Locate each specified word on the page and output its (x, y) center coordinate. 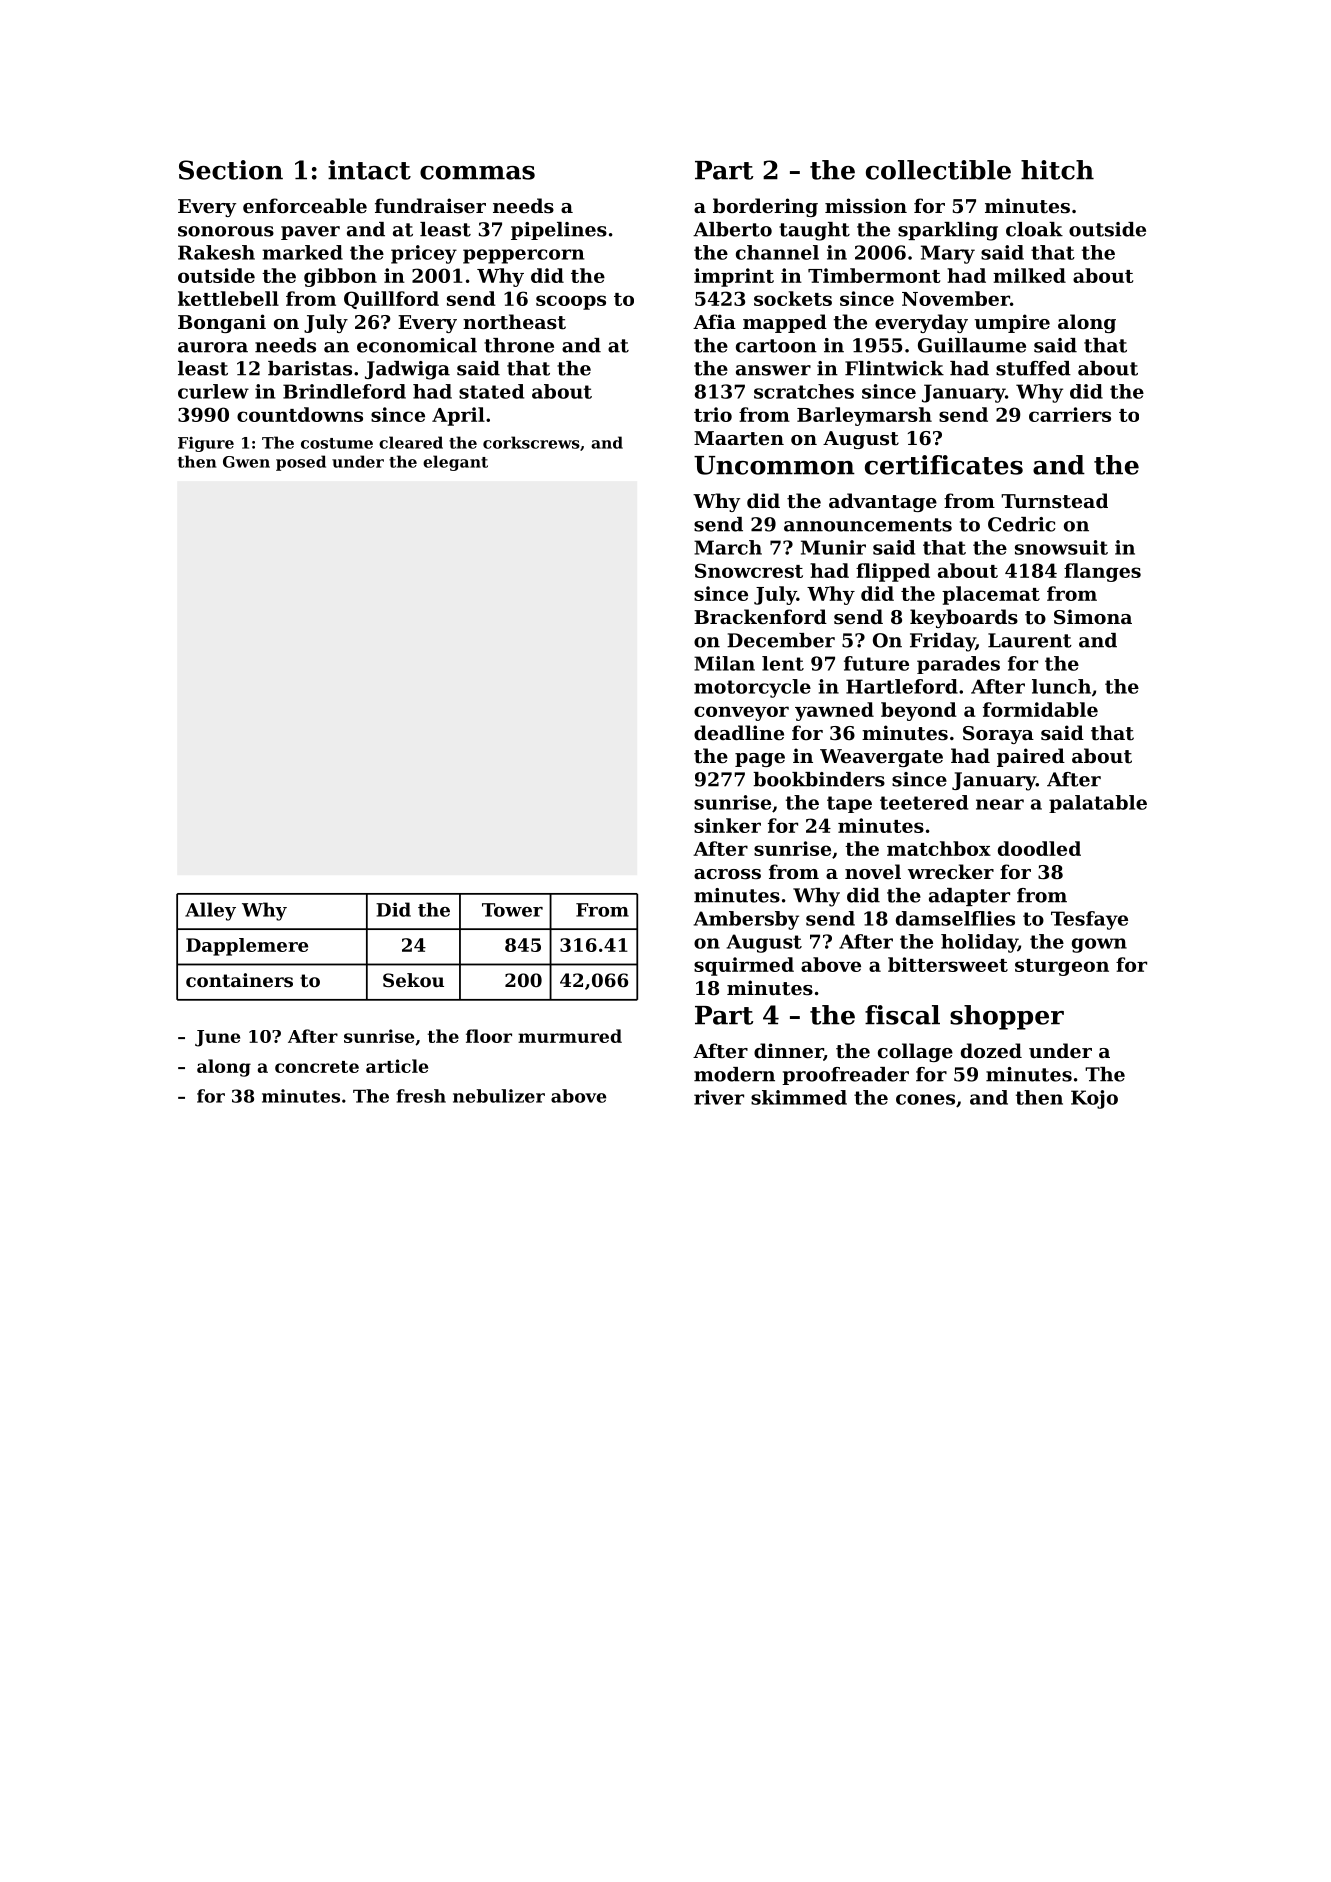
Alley (210, 911)
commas (477, 173)
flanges (1102, 572)
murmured (570, 1036)
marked (302, 252)
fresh (421, 1096)
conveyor (741, 713)
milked (1029, 275)
